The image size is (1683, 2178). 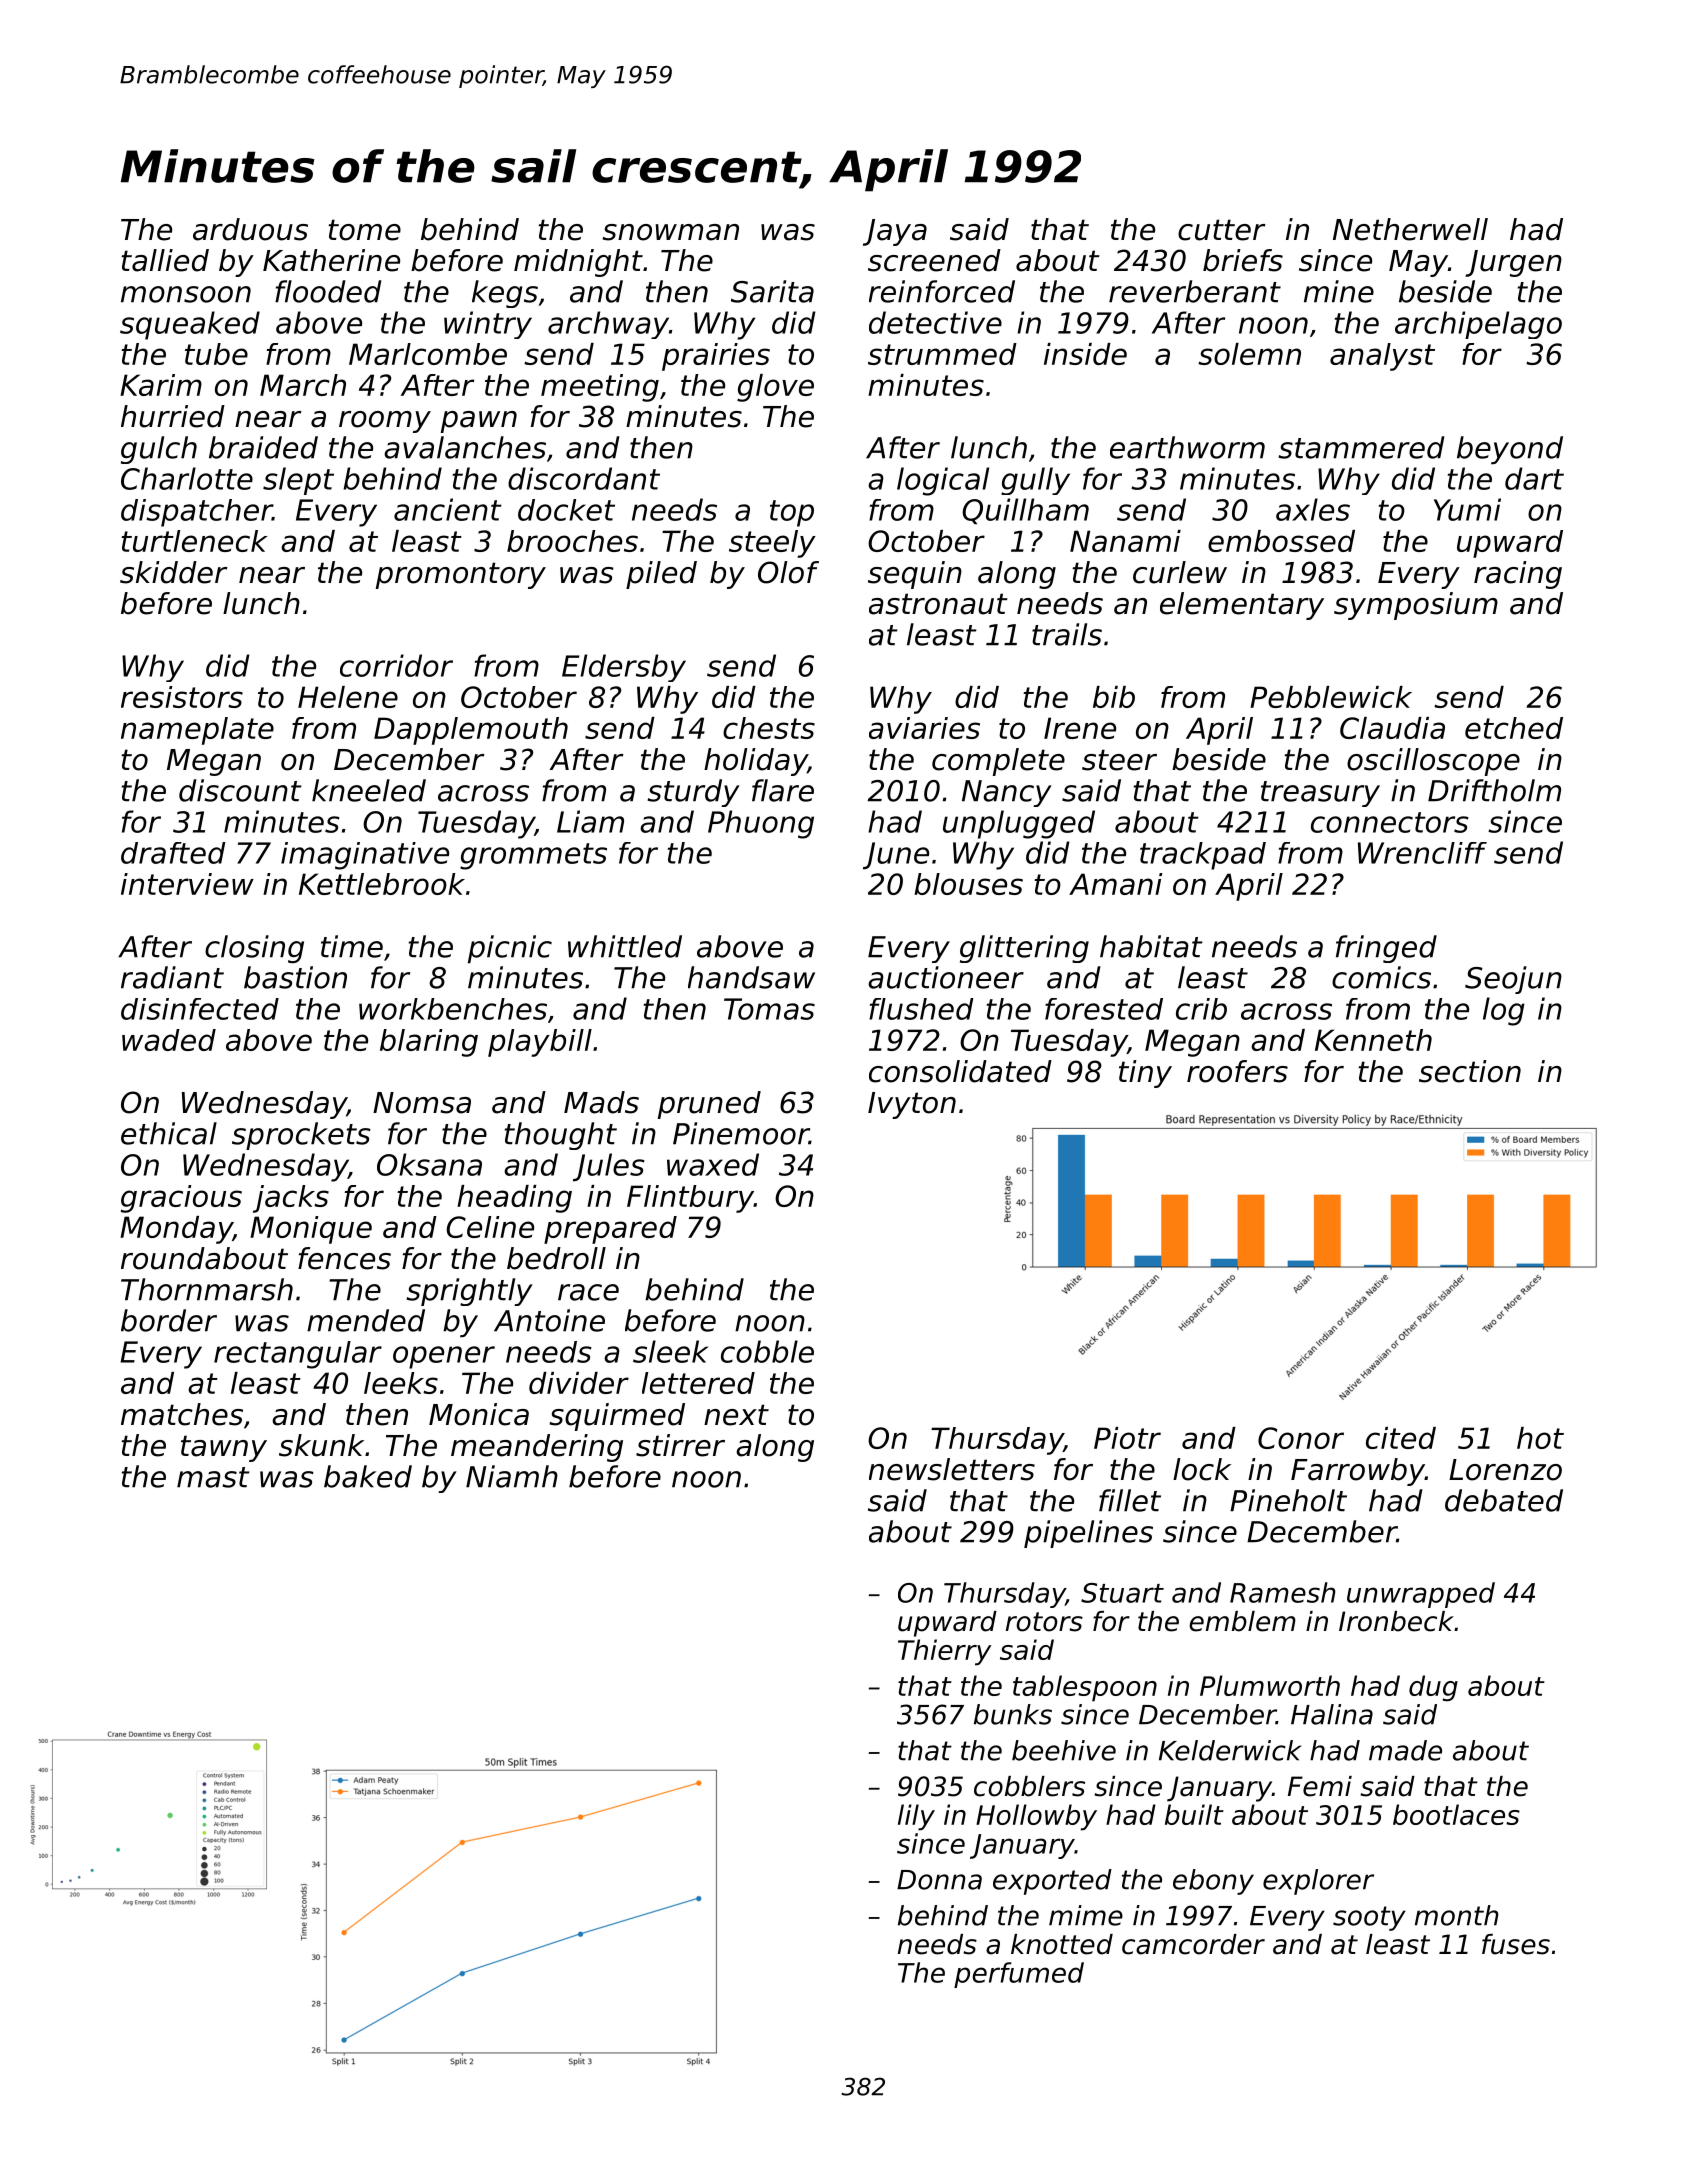 What do you see at coordinates (690, 1199) in the image?
I see `Flintbury` at bounding box center [690, 1199].
